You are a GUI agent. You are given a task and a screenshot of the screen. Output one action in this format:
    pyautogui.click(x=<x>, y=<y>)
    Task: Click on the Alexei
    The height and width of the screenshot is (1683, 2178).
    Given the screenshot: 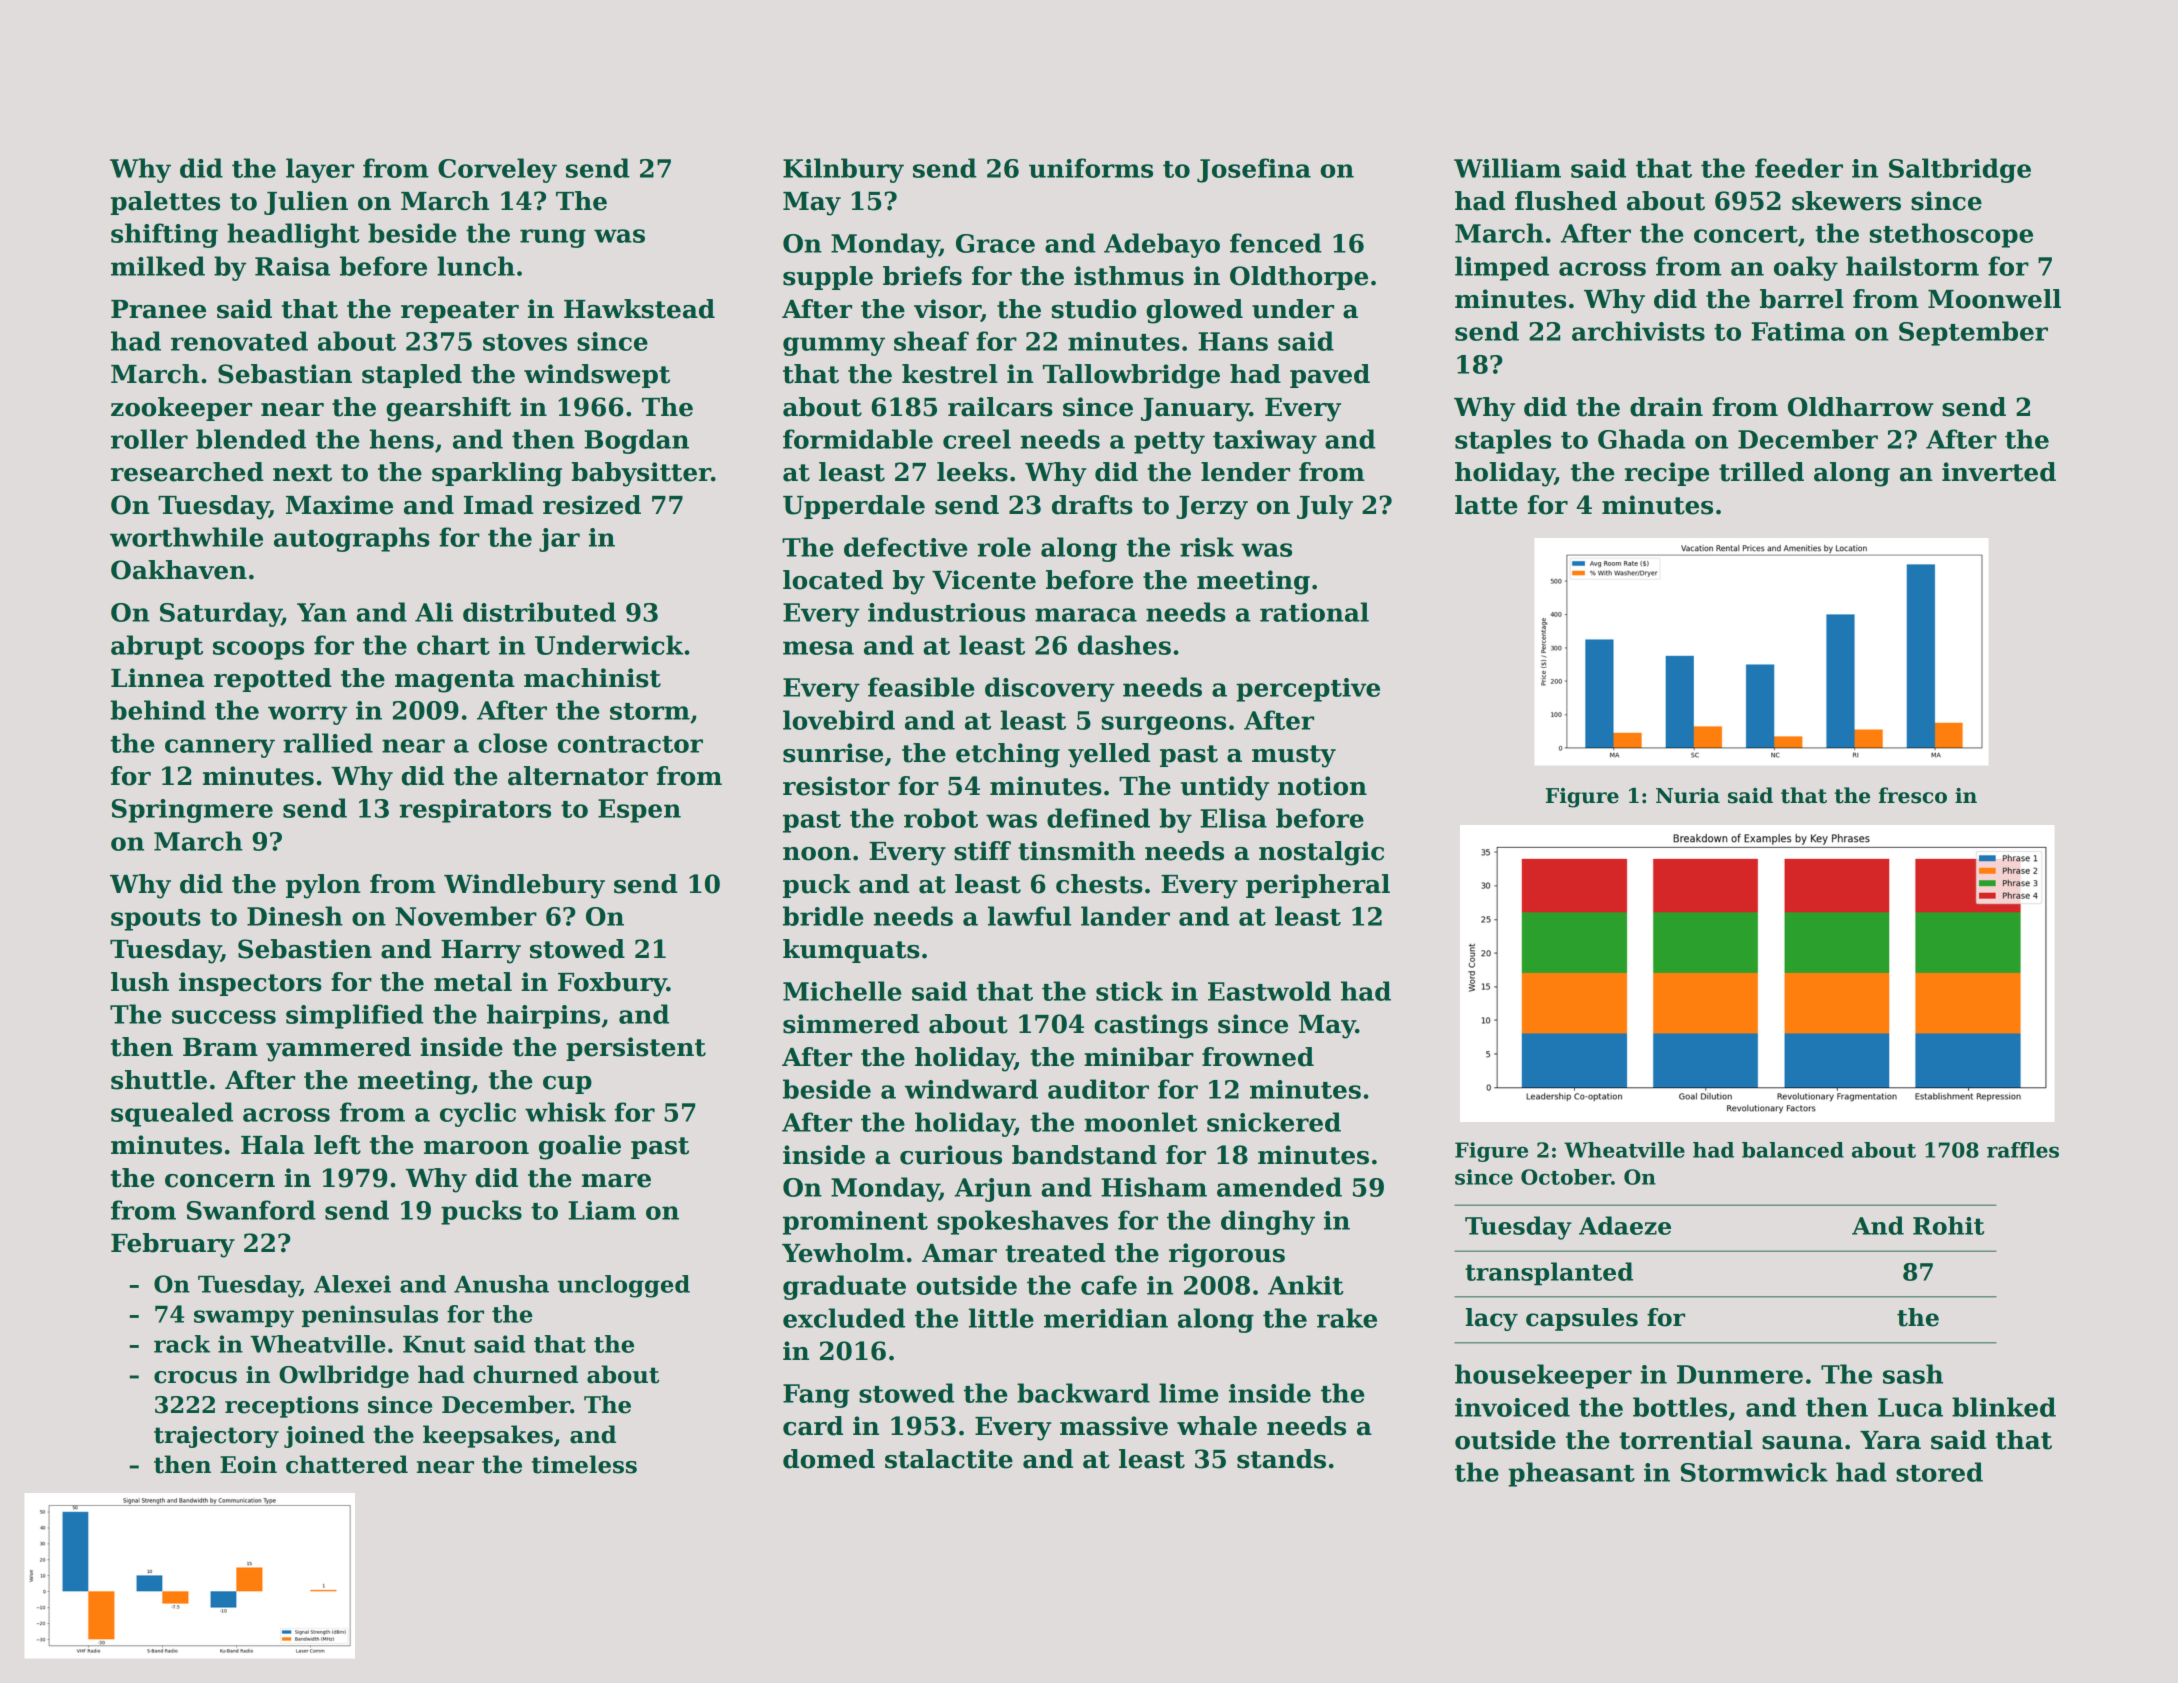 What is the action you would take?
    pyautogui.click(x=352, y=1284)
